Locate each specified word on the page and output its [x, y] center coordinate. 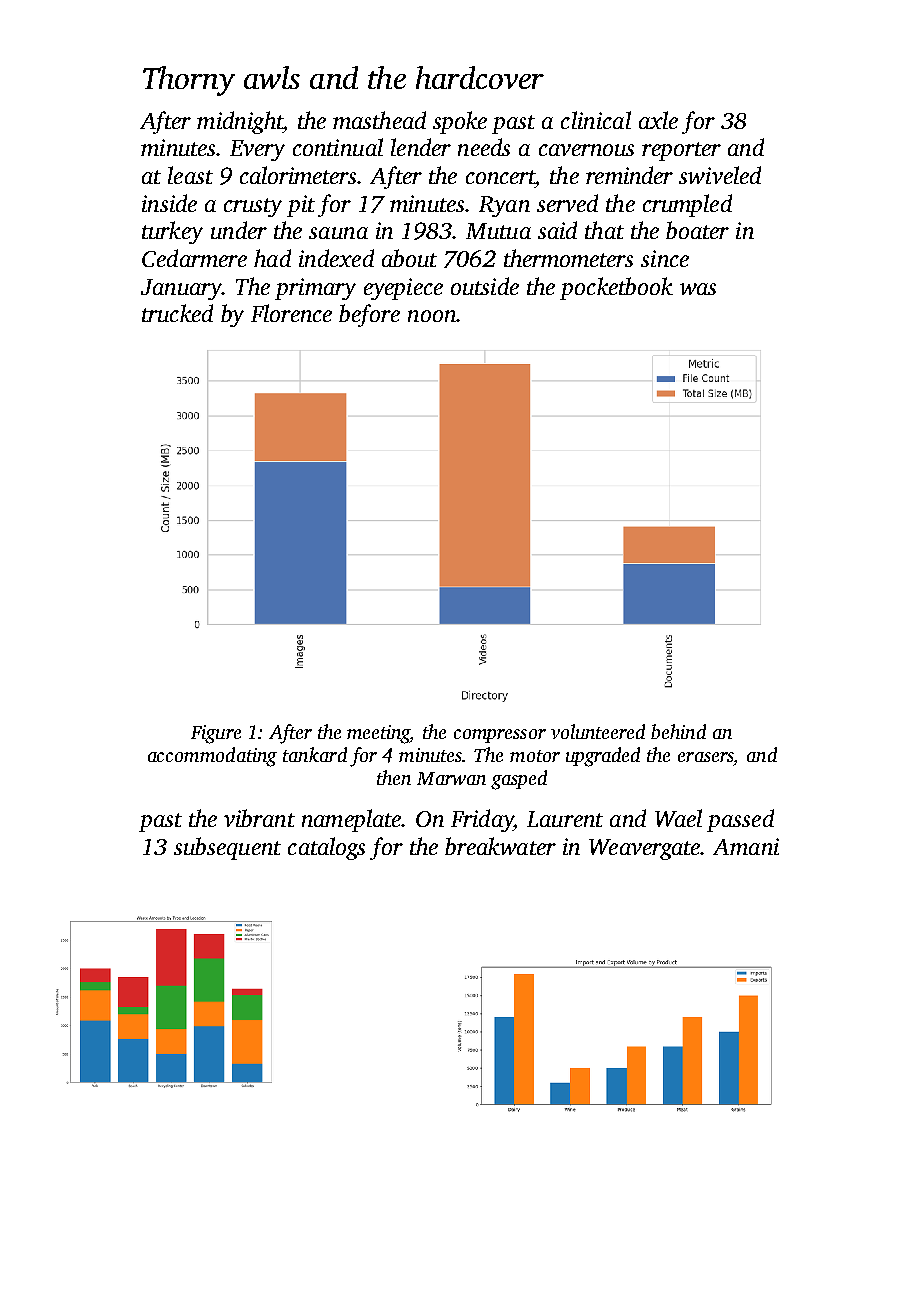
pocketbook [616, 288]
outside [485, 286]
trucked [177, 313]
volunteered [598, 731]
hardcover [480, 77]
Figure [216, 734]
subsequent [227, 848]
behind [678, 731]
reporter [681, 151]
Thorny [189, 81]
